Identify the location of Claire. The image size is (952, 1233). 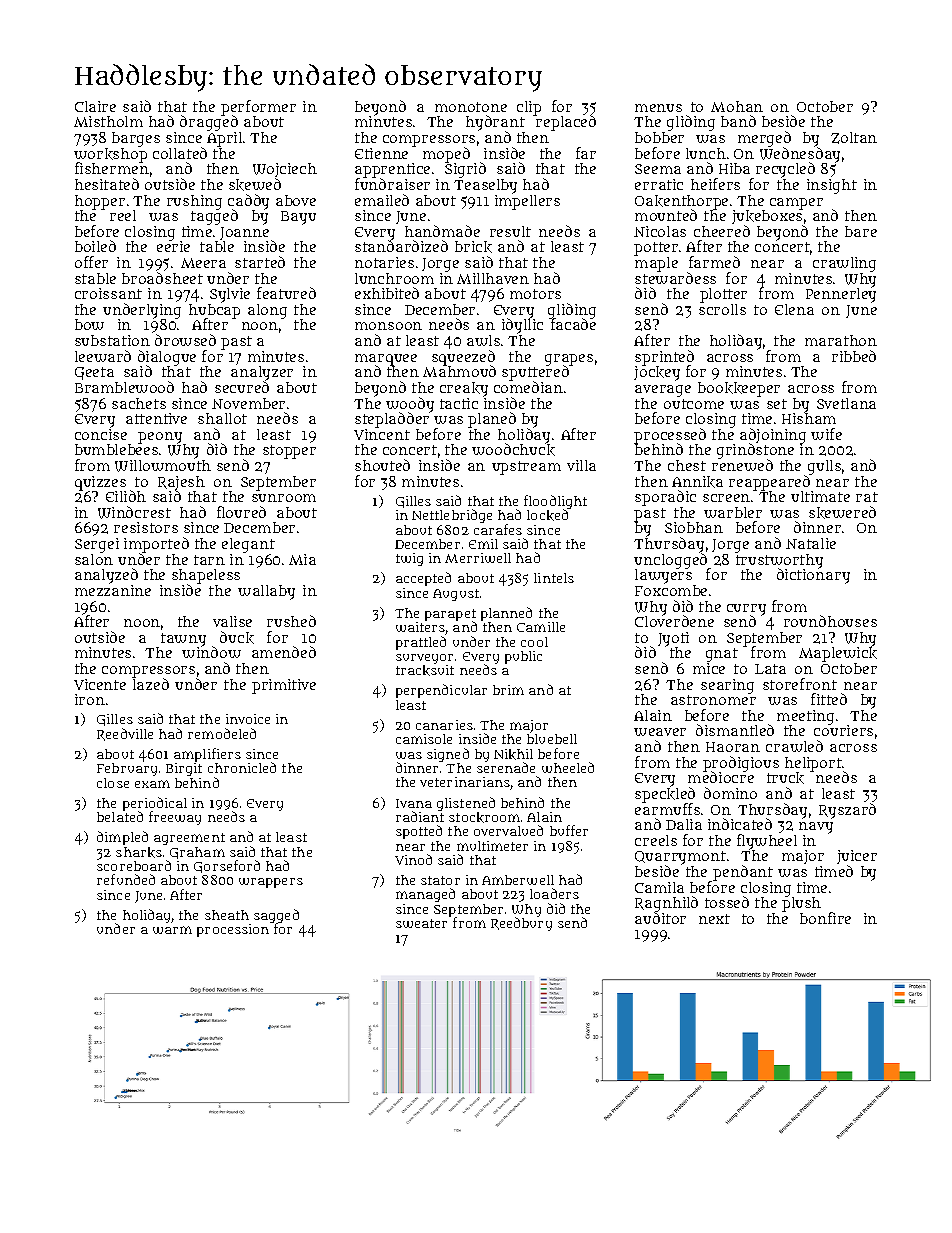
(95, 106).
